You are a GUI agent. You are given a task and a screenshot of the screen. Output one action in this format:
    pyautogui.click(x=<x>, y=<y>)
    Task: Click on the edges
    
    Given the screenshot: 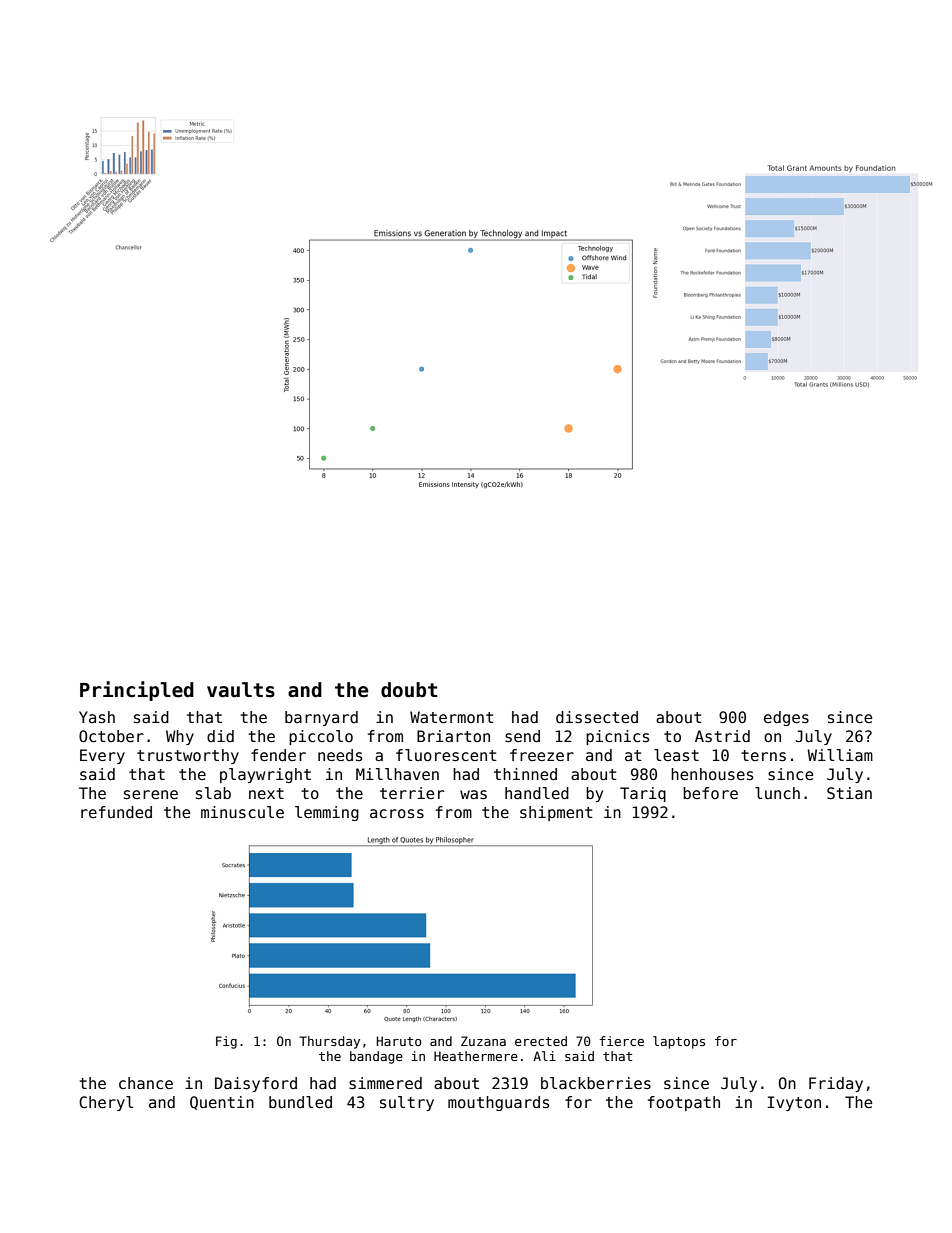 What is the action you would take?
    pyautogui.click(x=786, y=718)
